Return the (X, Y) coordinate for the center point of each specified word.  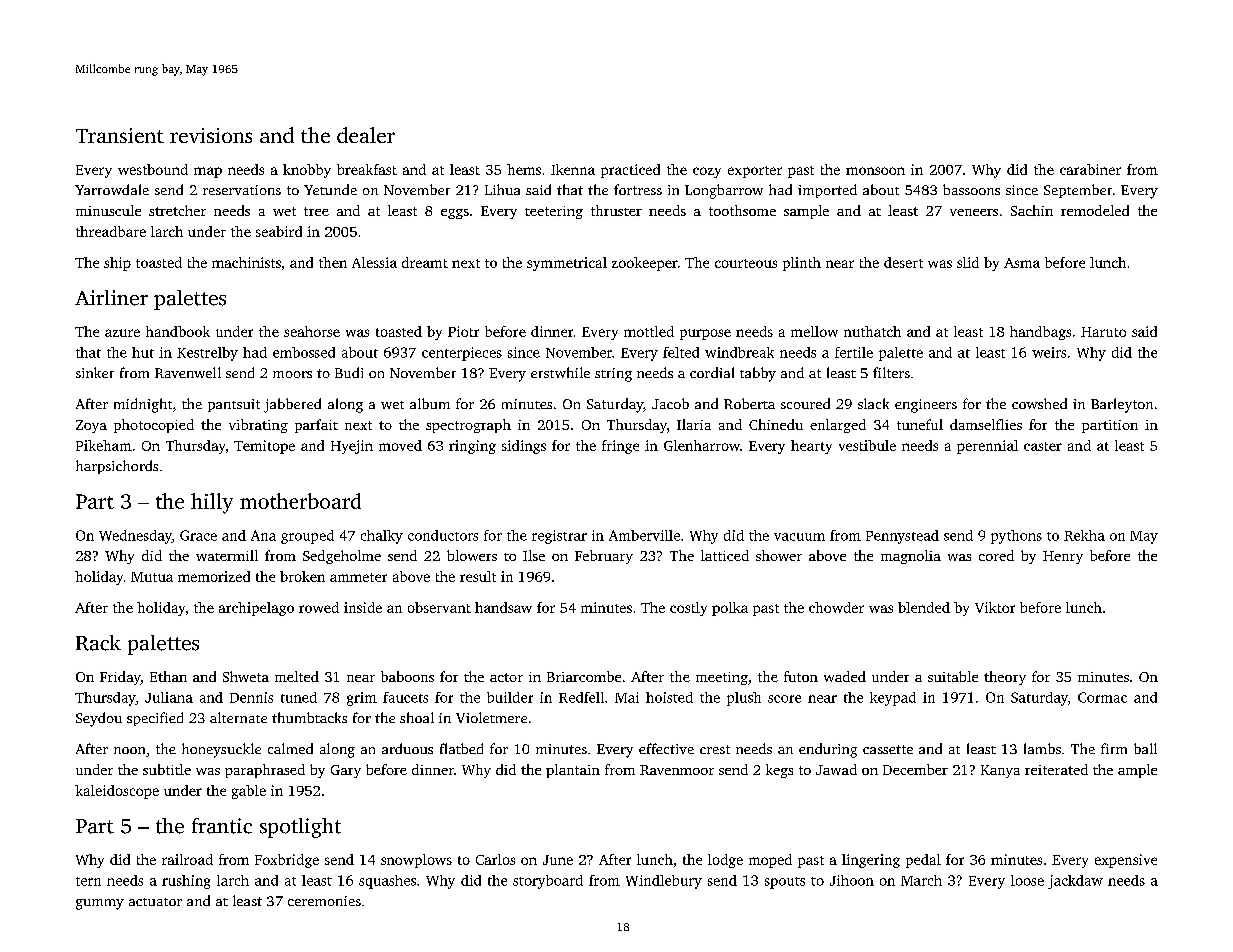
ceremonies (324, 901)
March (921, 880)
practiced (630, 171)
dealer (366, 135)
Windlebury (664, 882)
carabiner (1090, 169)
